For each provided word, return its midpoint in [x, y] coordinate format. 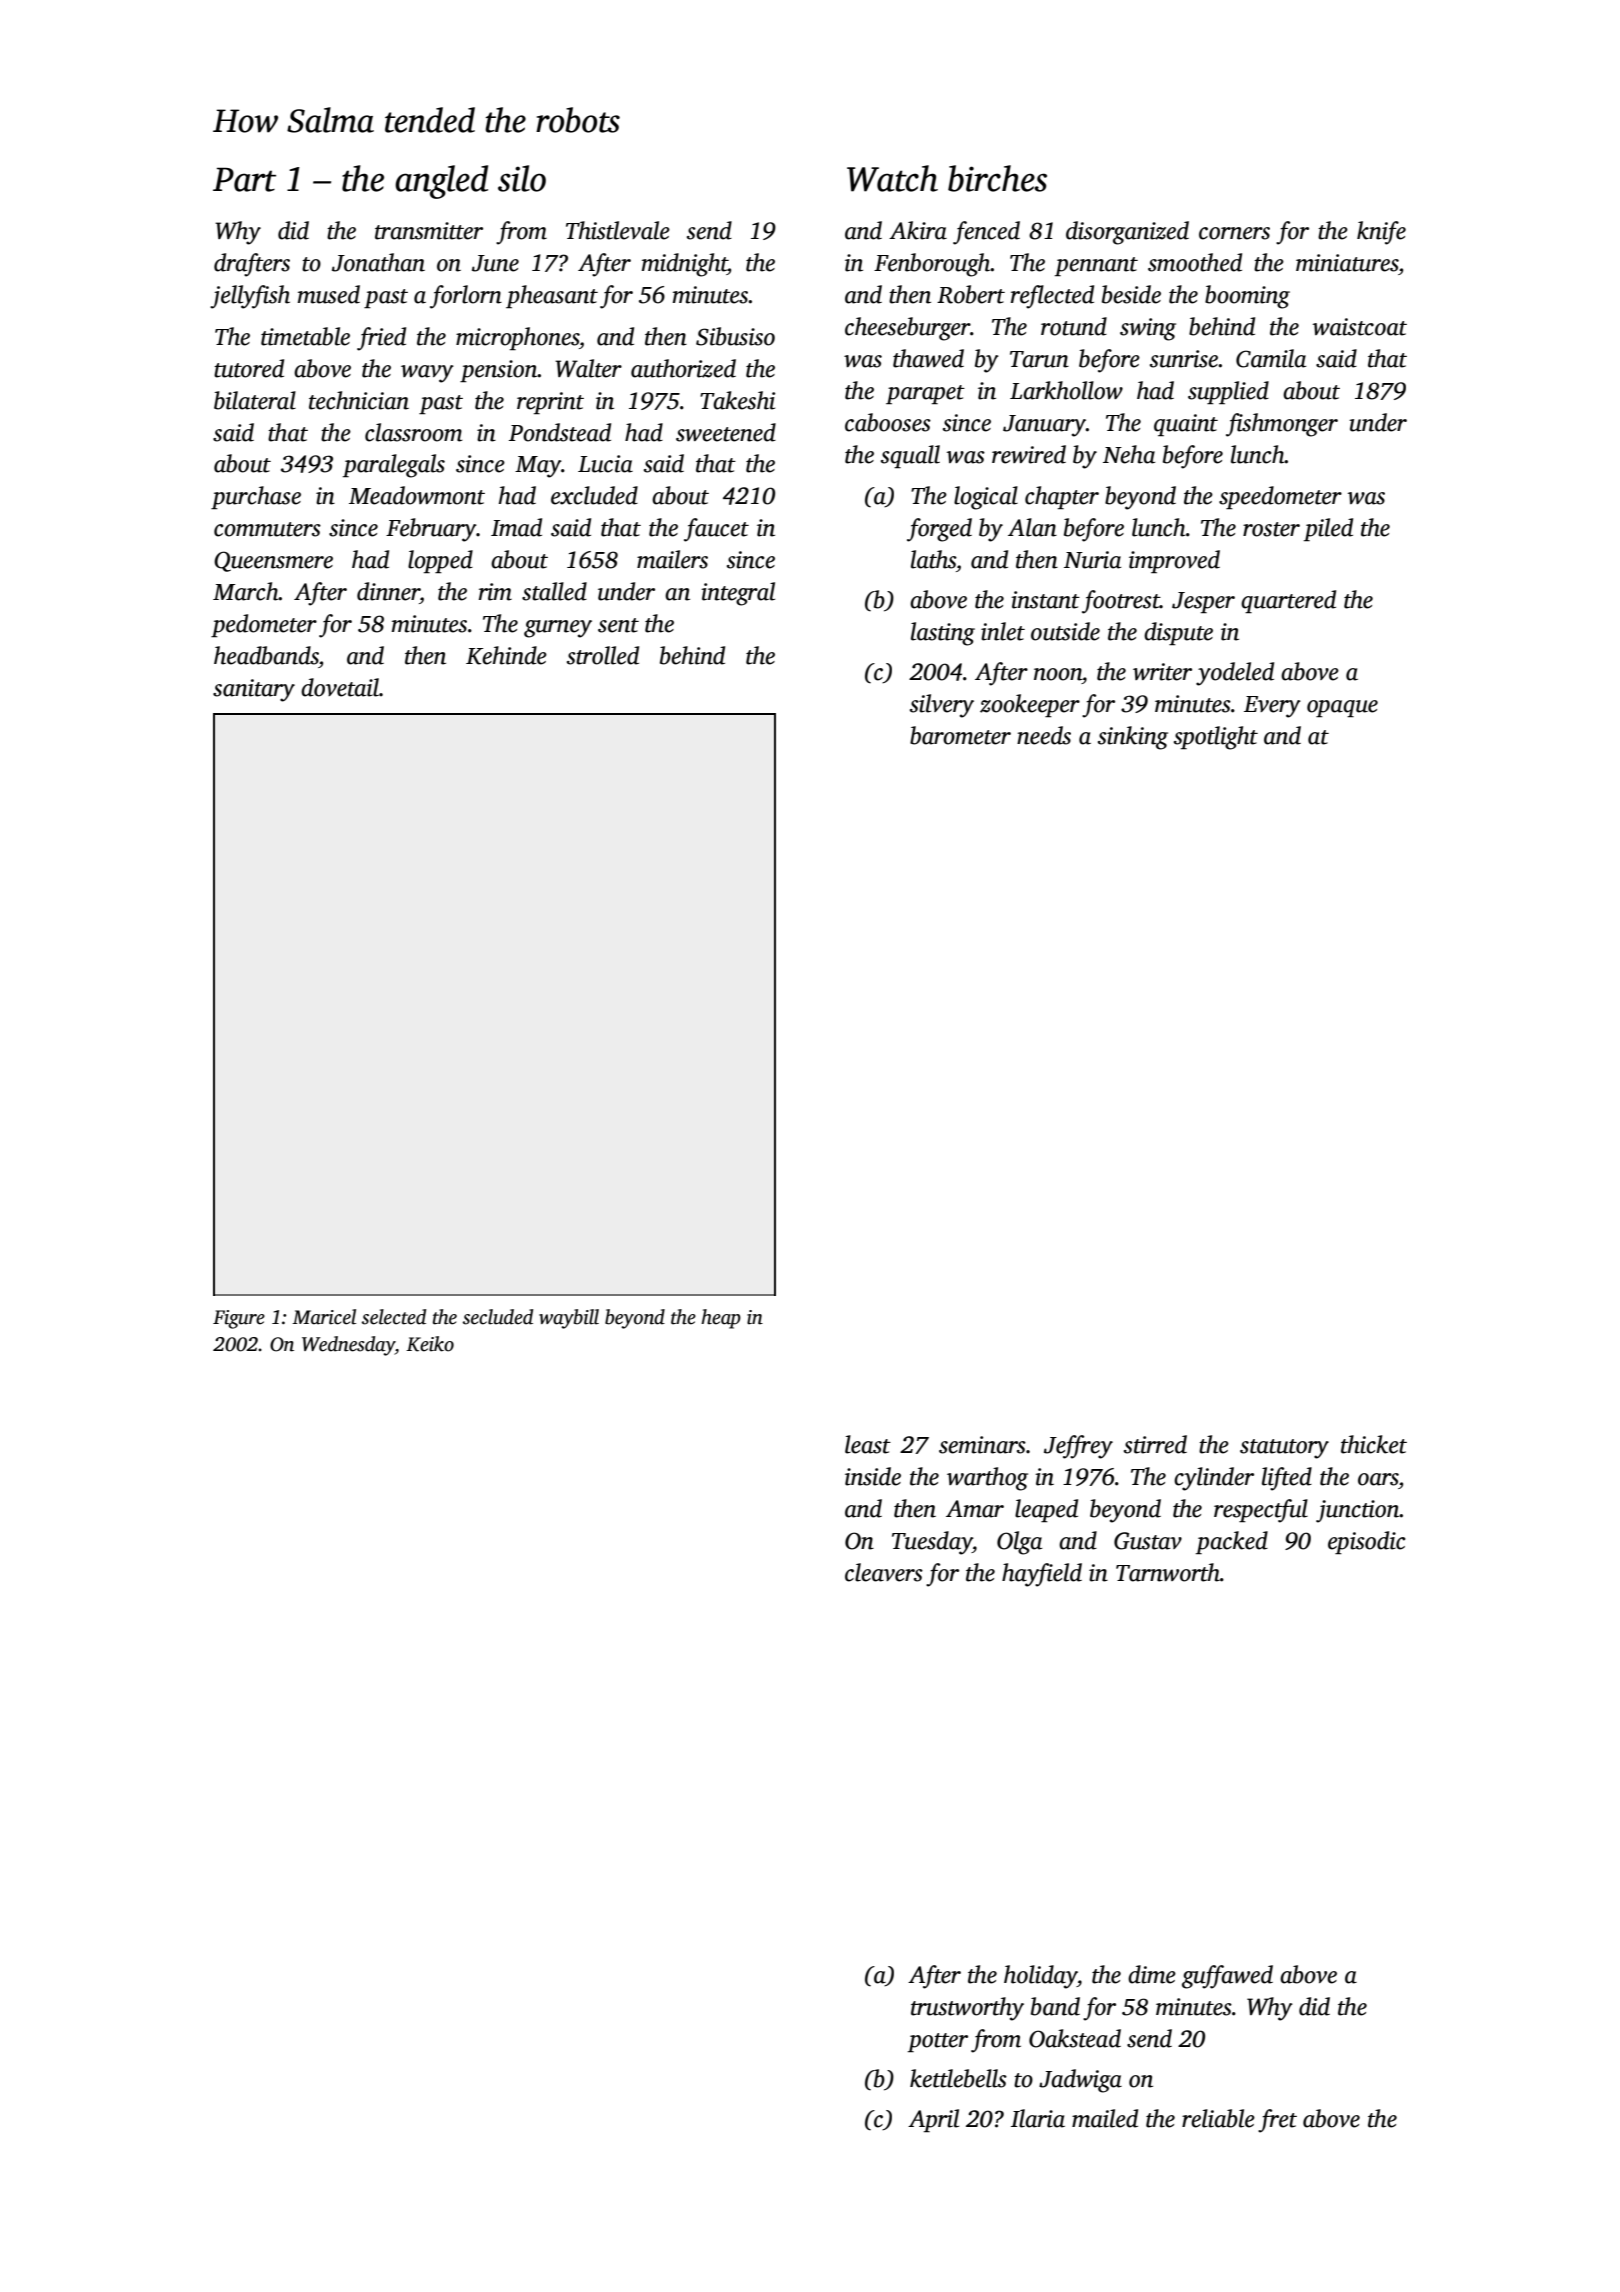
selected [394, 1317]
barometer [960, 735]
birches [997, 178]
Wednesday [348, 1346]
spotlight [1216, 738]
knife [1381, 233]
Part [244, 179]
